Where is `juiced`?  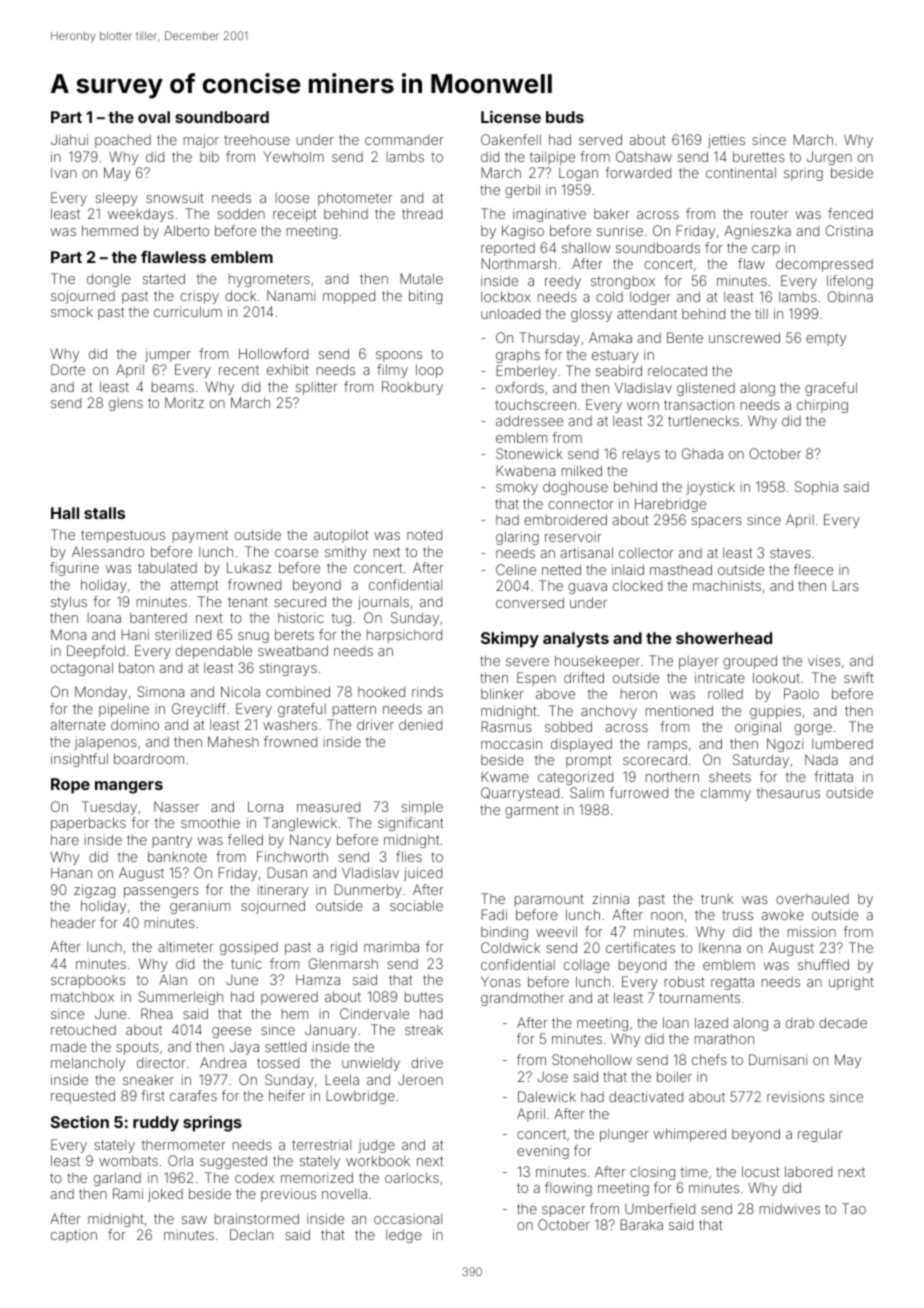 juiced is located at coordinates (423, 874).
